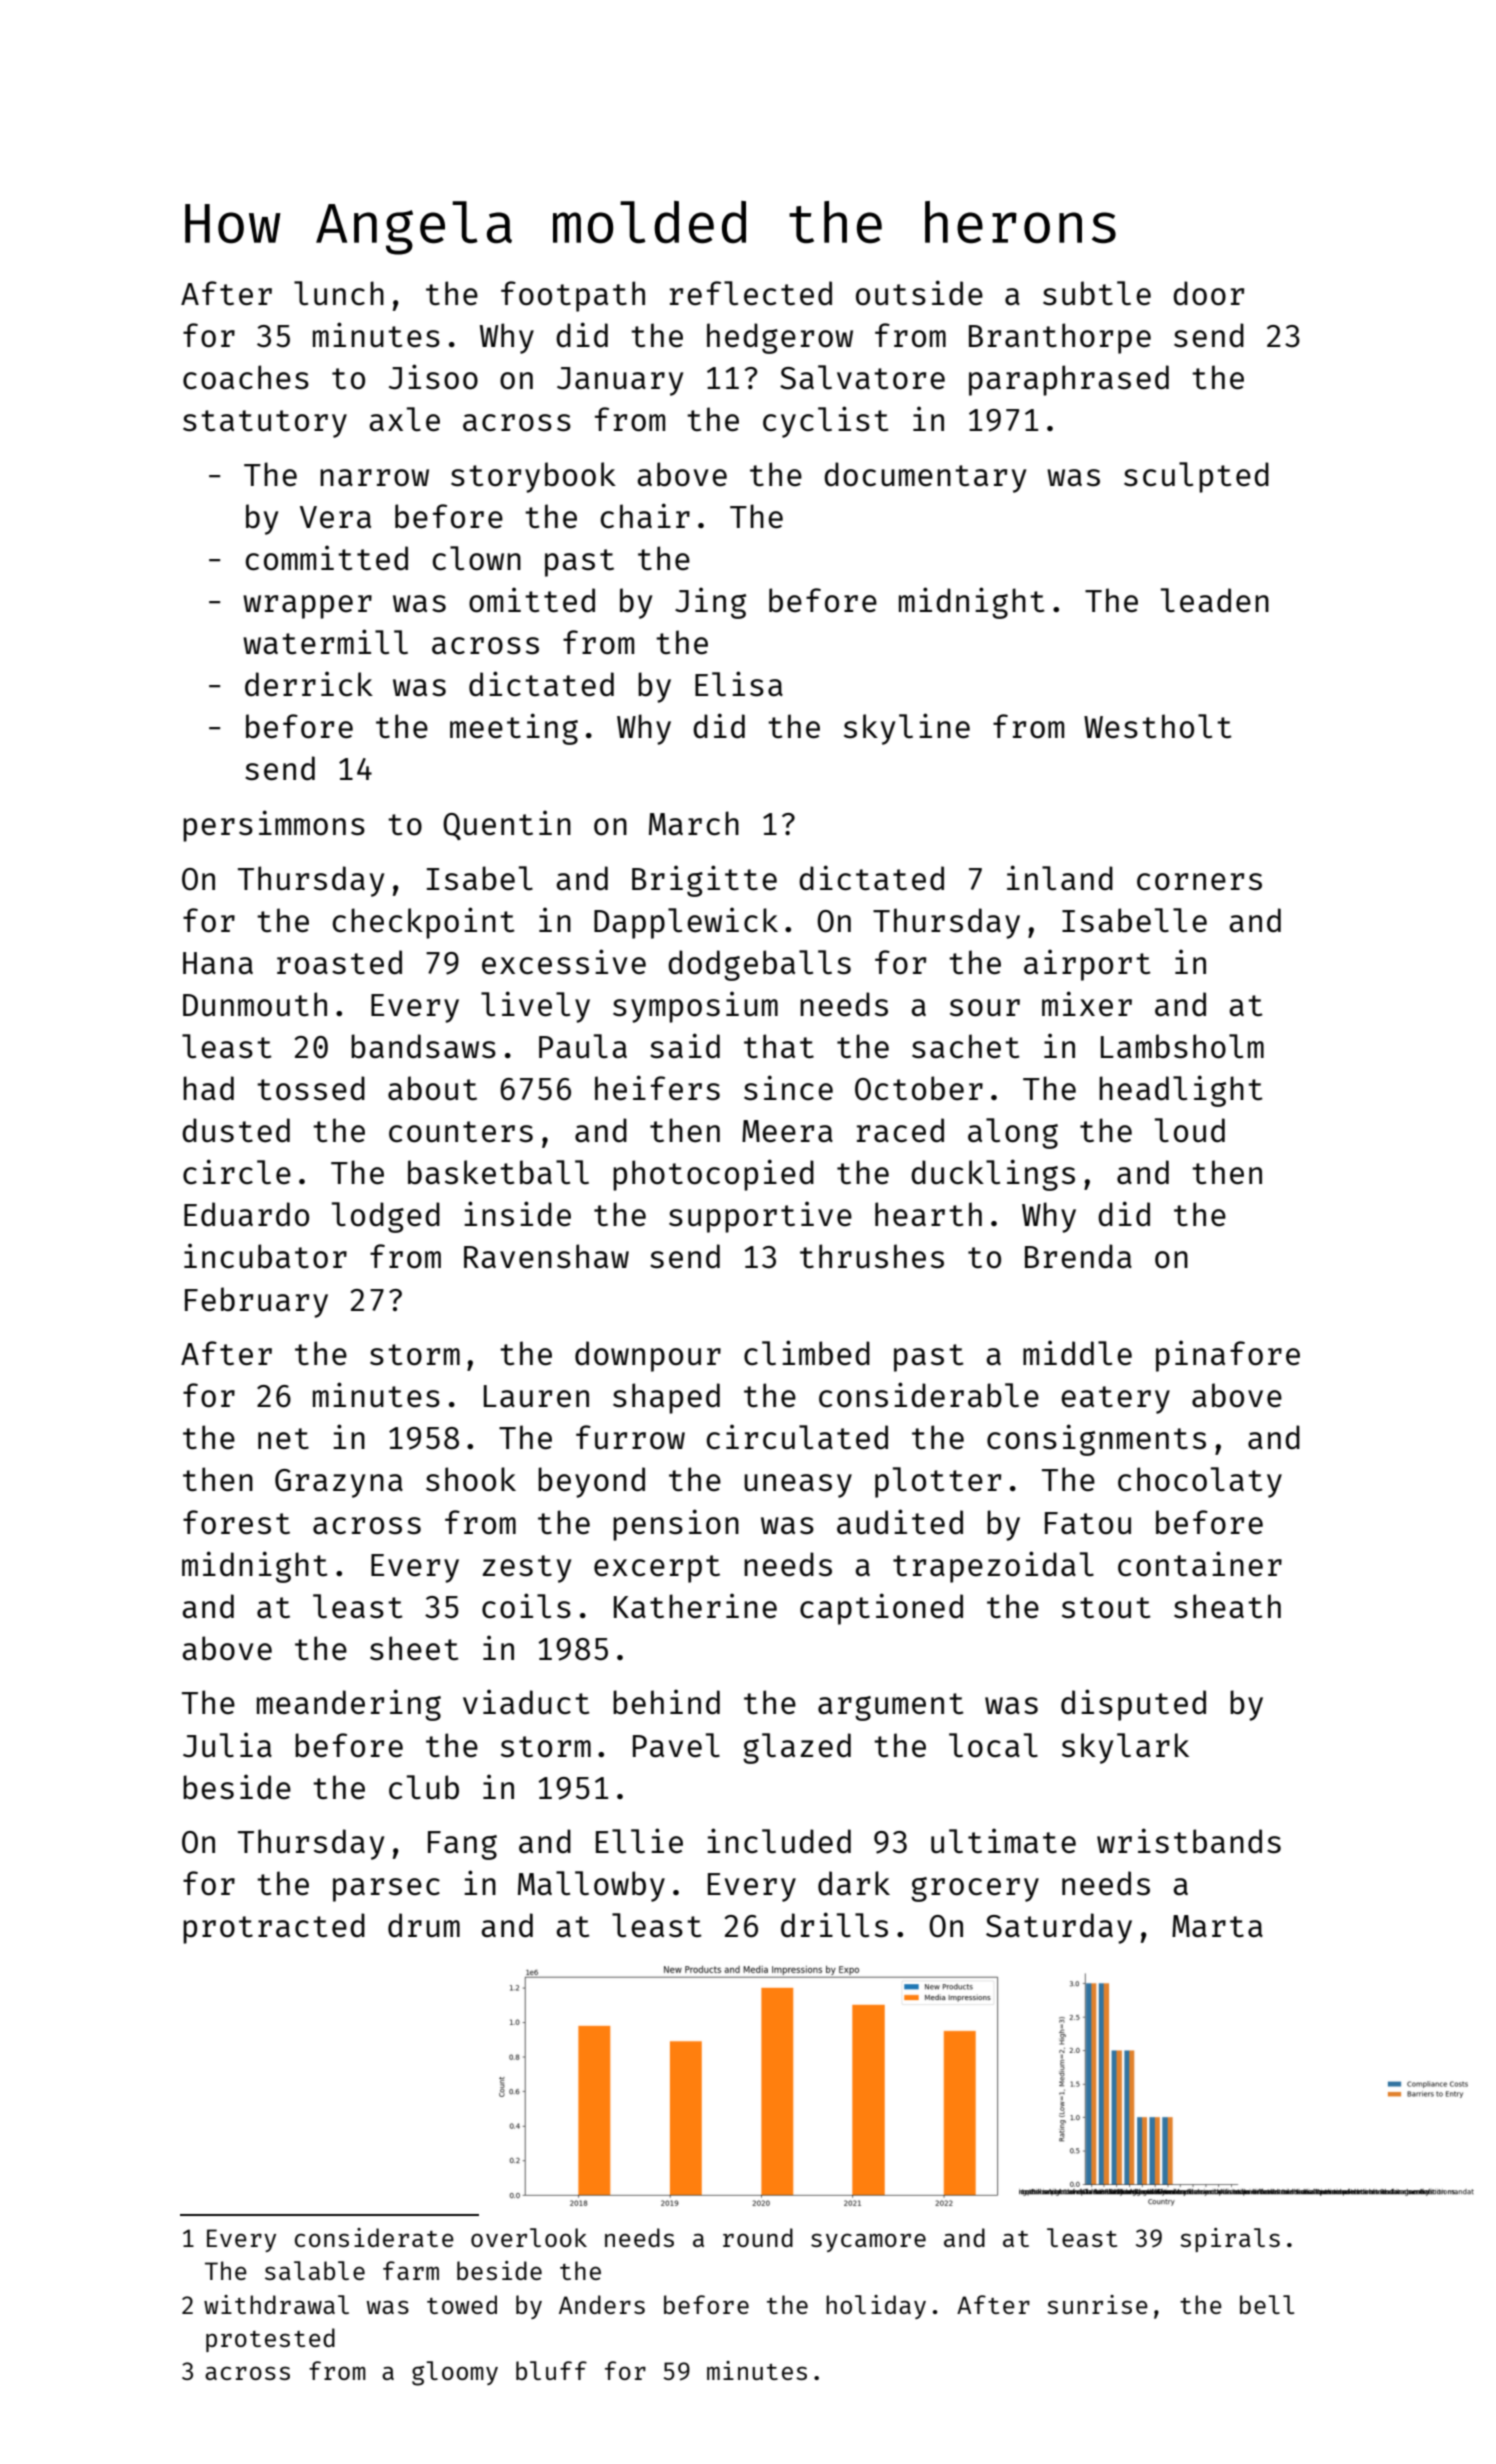  I want to click on protested, so click(270, 2340).
